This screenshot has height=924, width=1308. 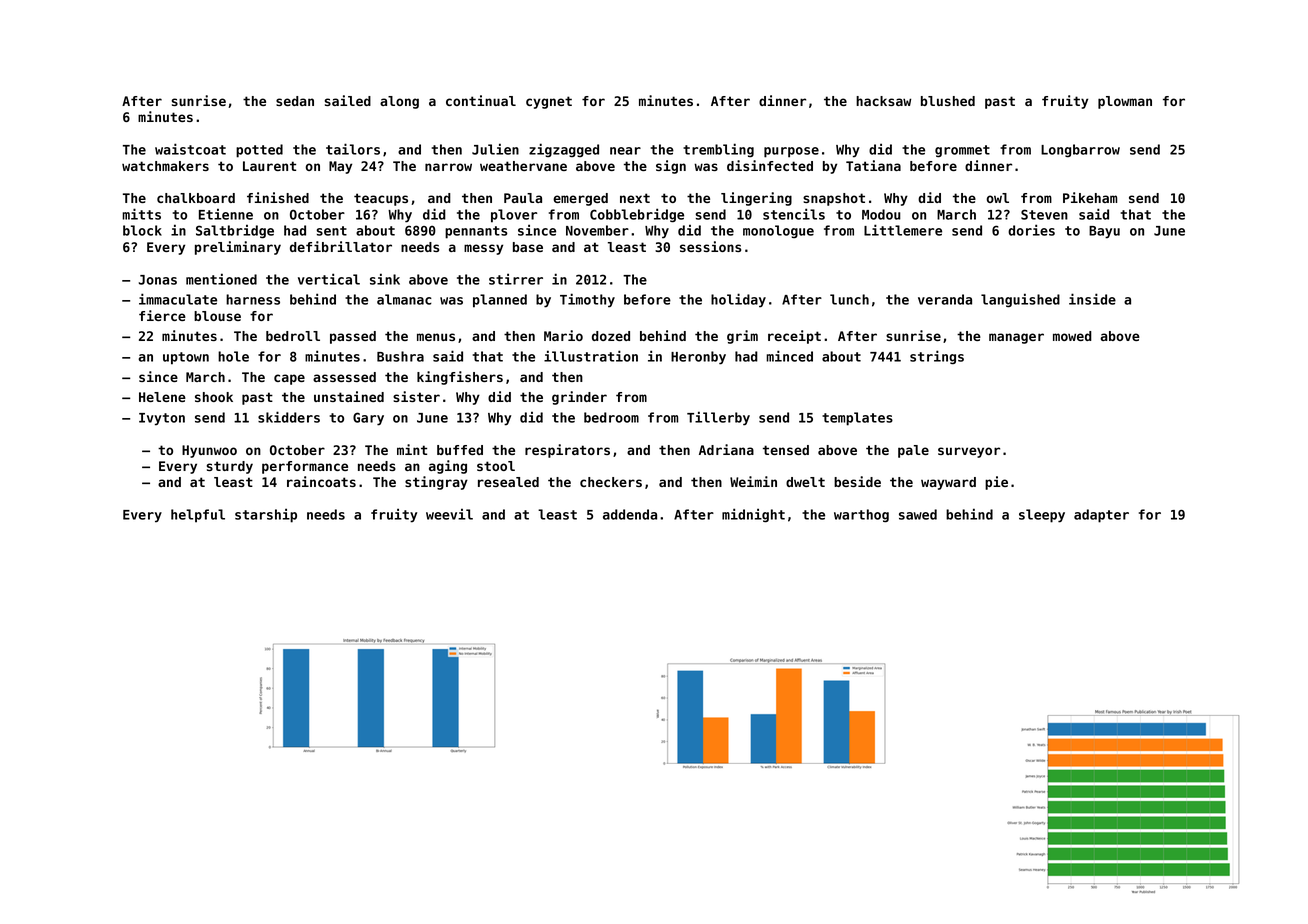 I want to click on strings, so click(x=937, y=357).
